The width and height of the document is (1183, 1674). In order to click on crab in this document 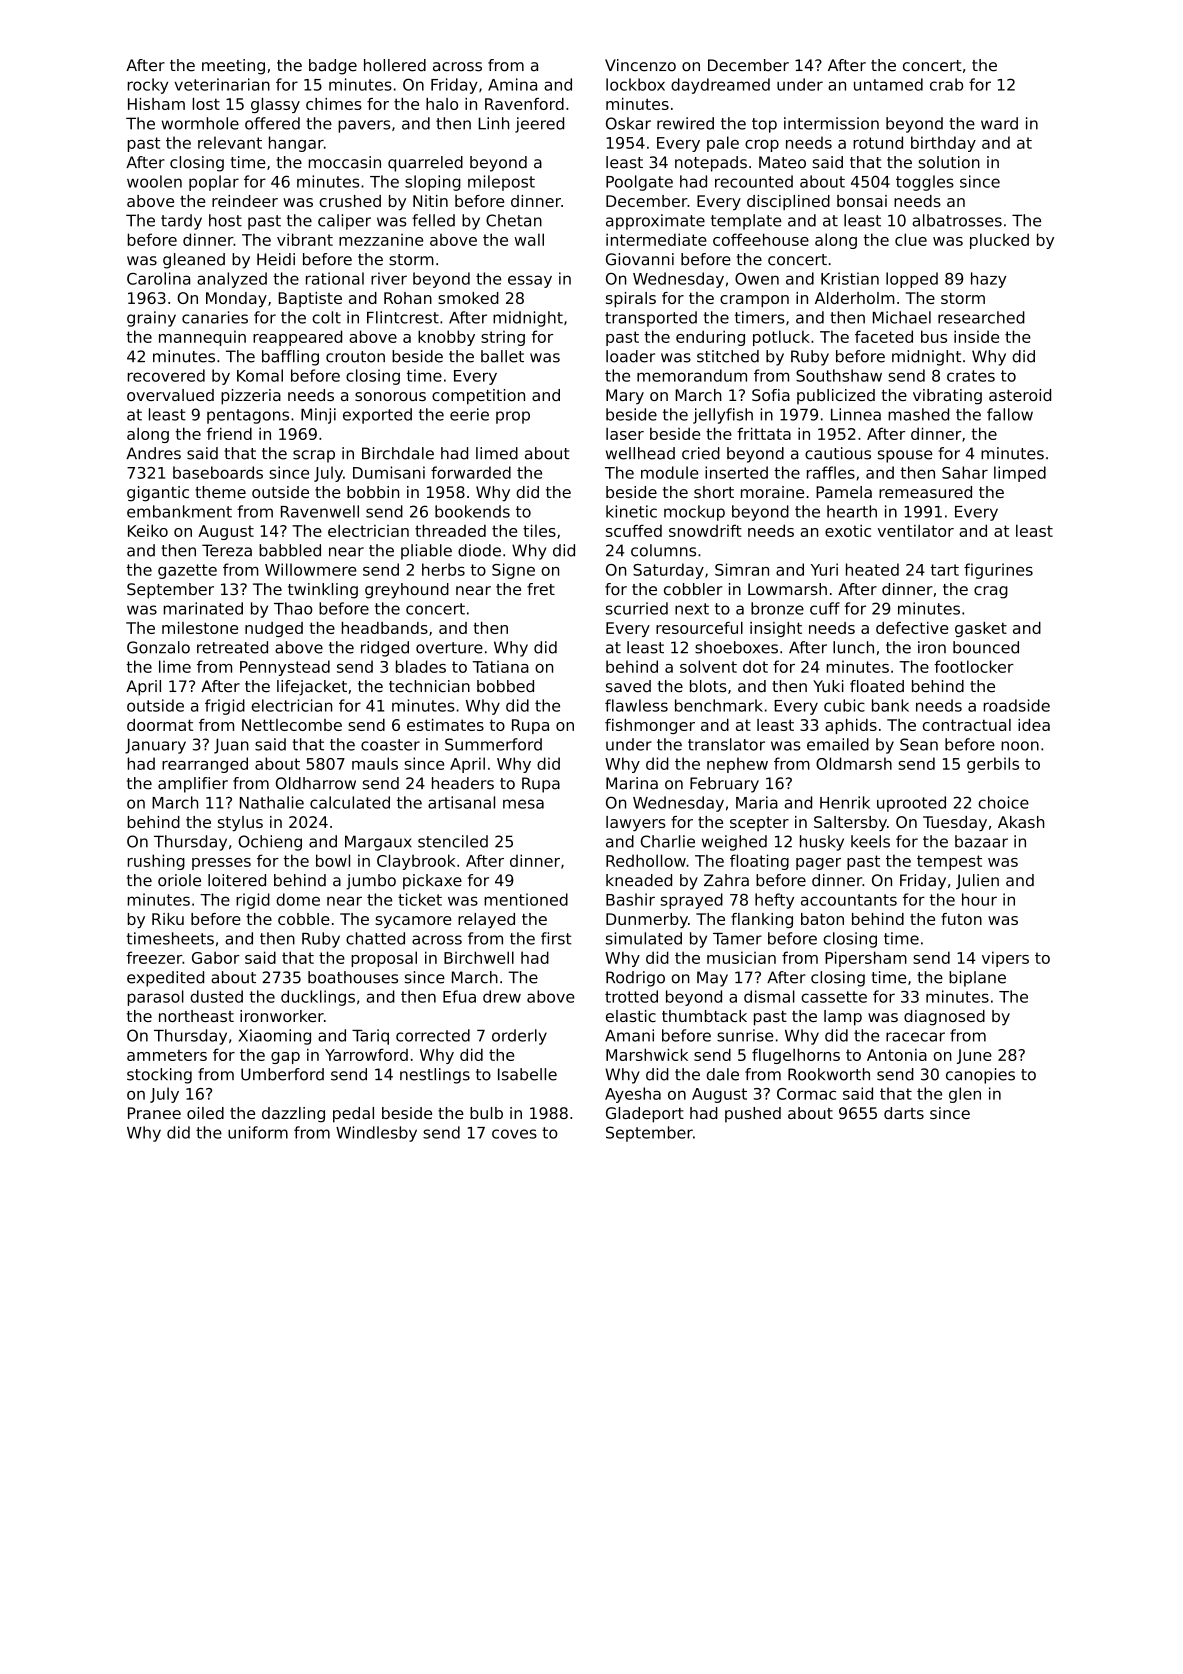, I will do `click(946, 84)`.
